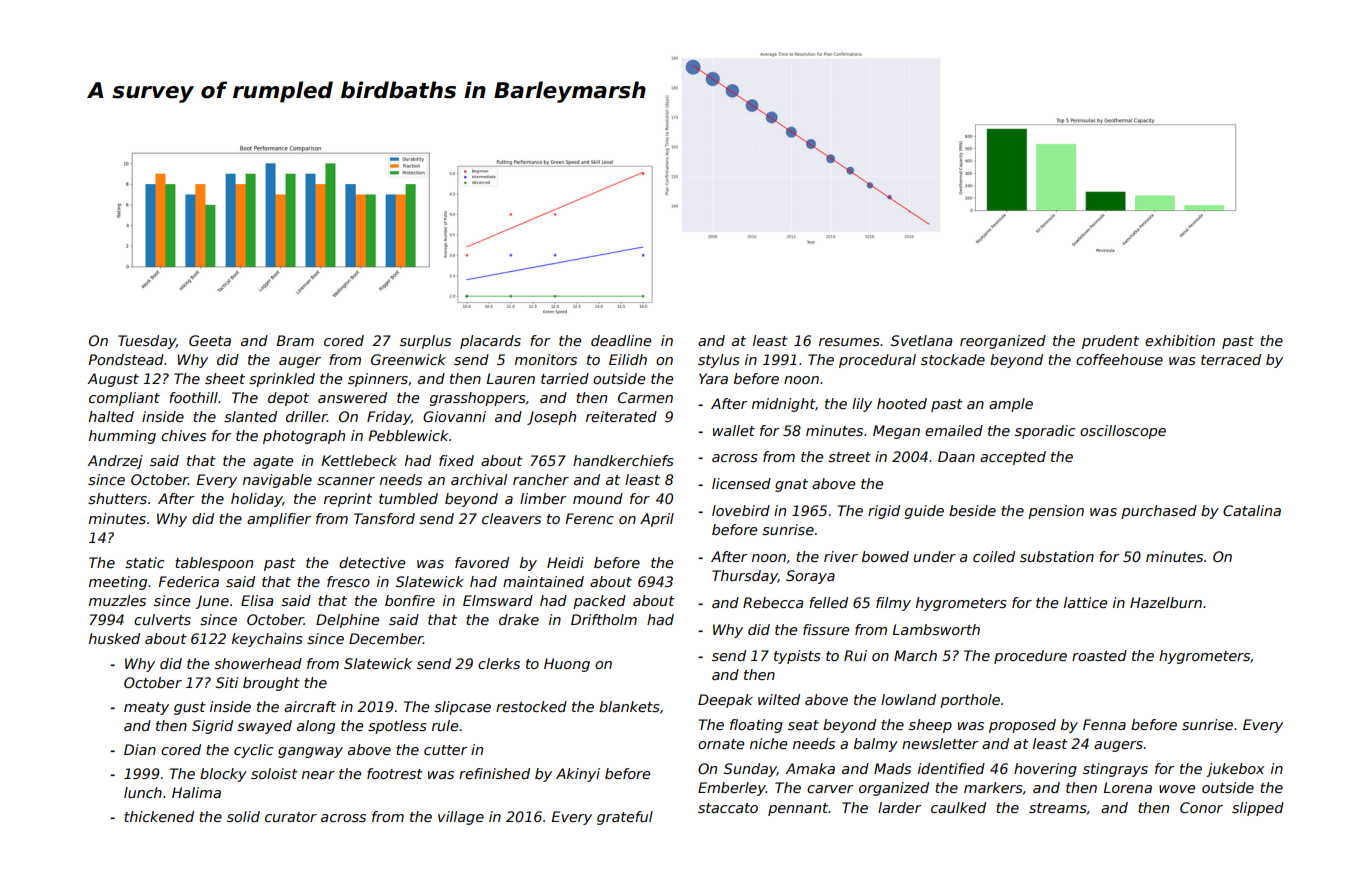 The height and width of the document is (887, 1372). Describe the element at coordinates (1013, 458) in the document. I see `accepted` at that location.
